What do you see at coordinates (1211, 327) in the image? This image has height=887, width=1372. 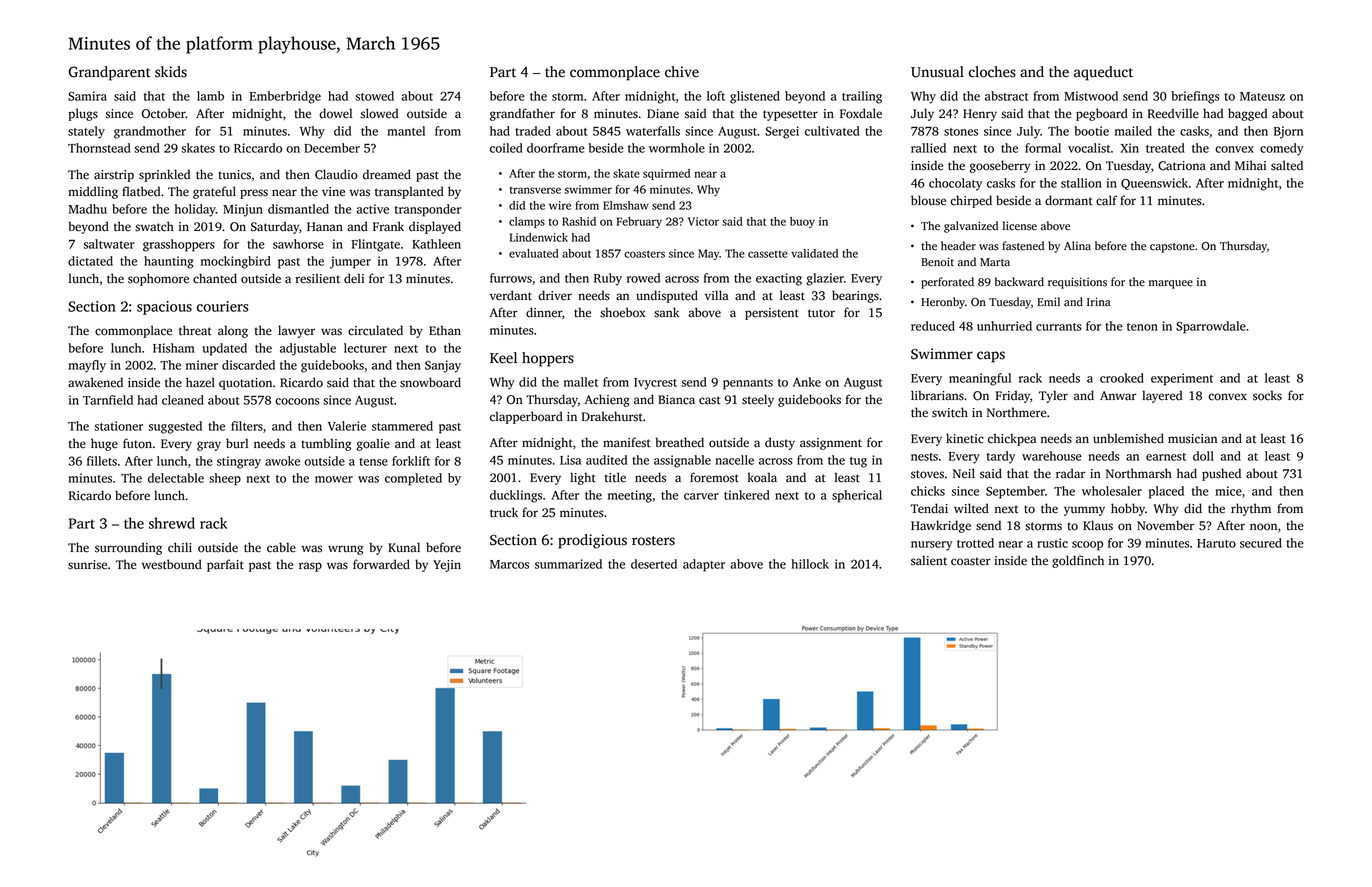 I see `Sparrowdale` at bounding box center [1211, 327].
